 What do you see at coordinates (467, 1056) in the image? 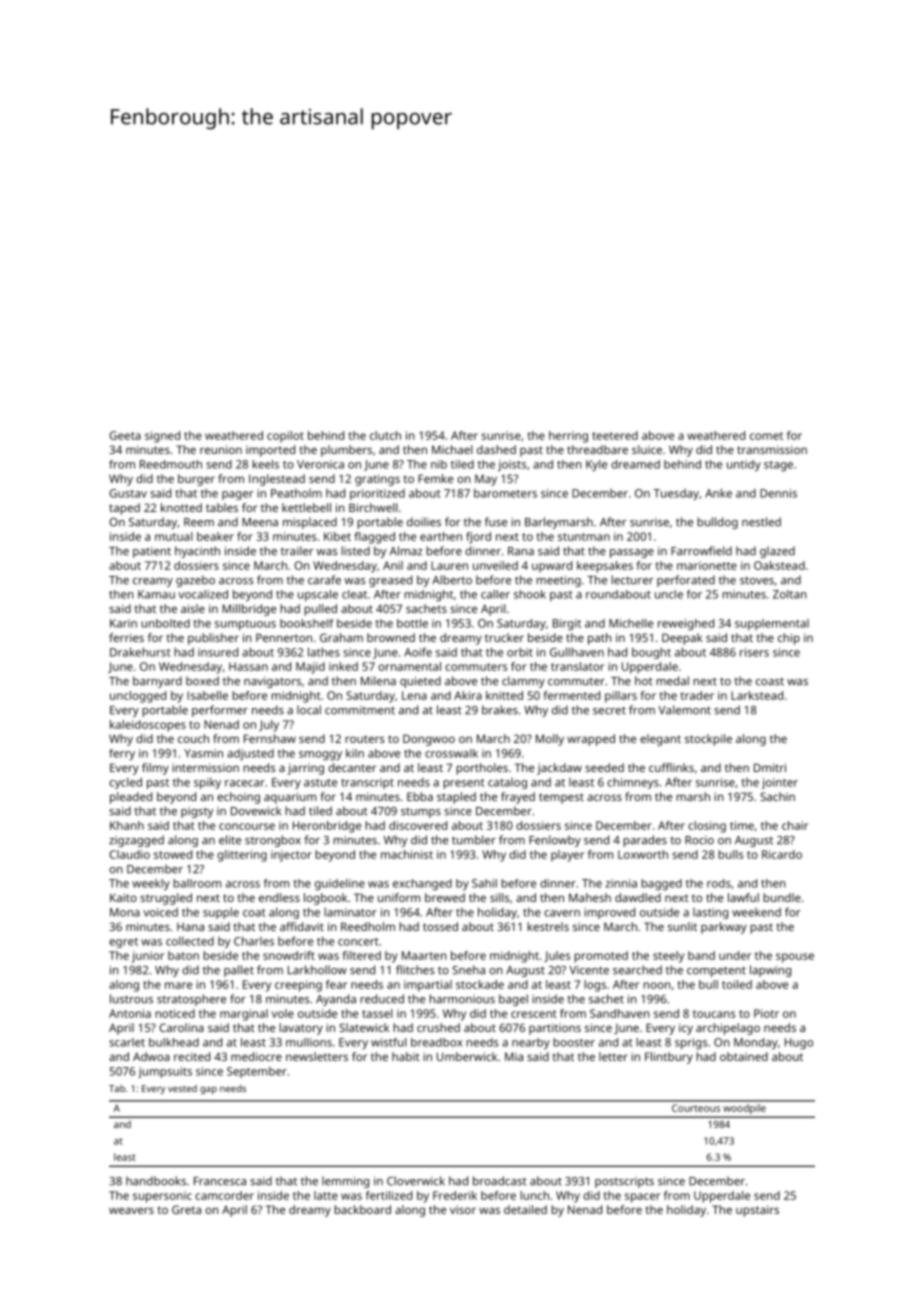
I see `Umberwick` at bounding box center [467, 1056].
